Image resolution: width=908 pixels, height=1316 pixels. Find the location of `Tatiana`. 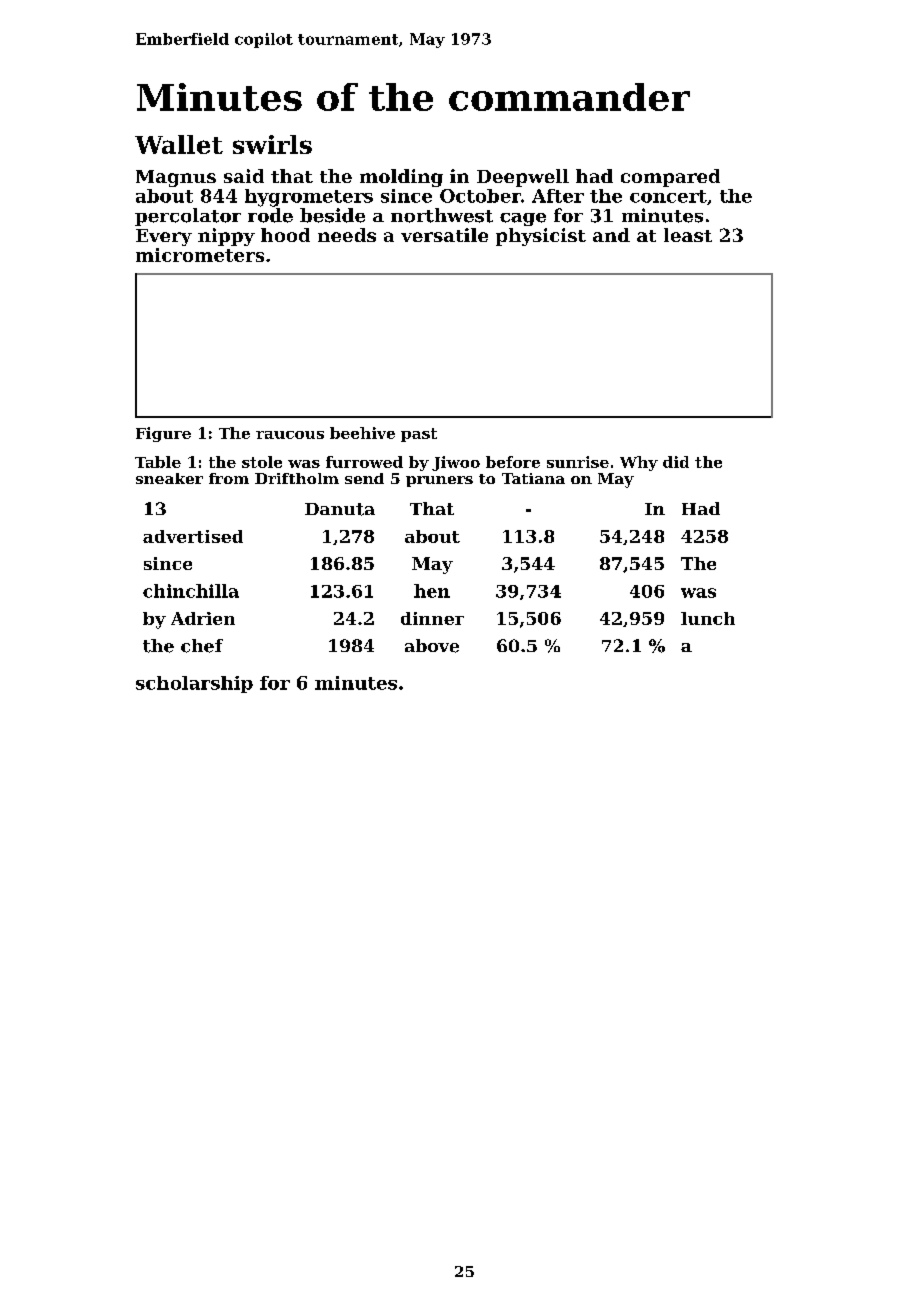

Tatiana is located at coordinates (533, 478).
